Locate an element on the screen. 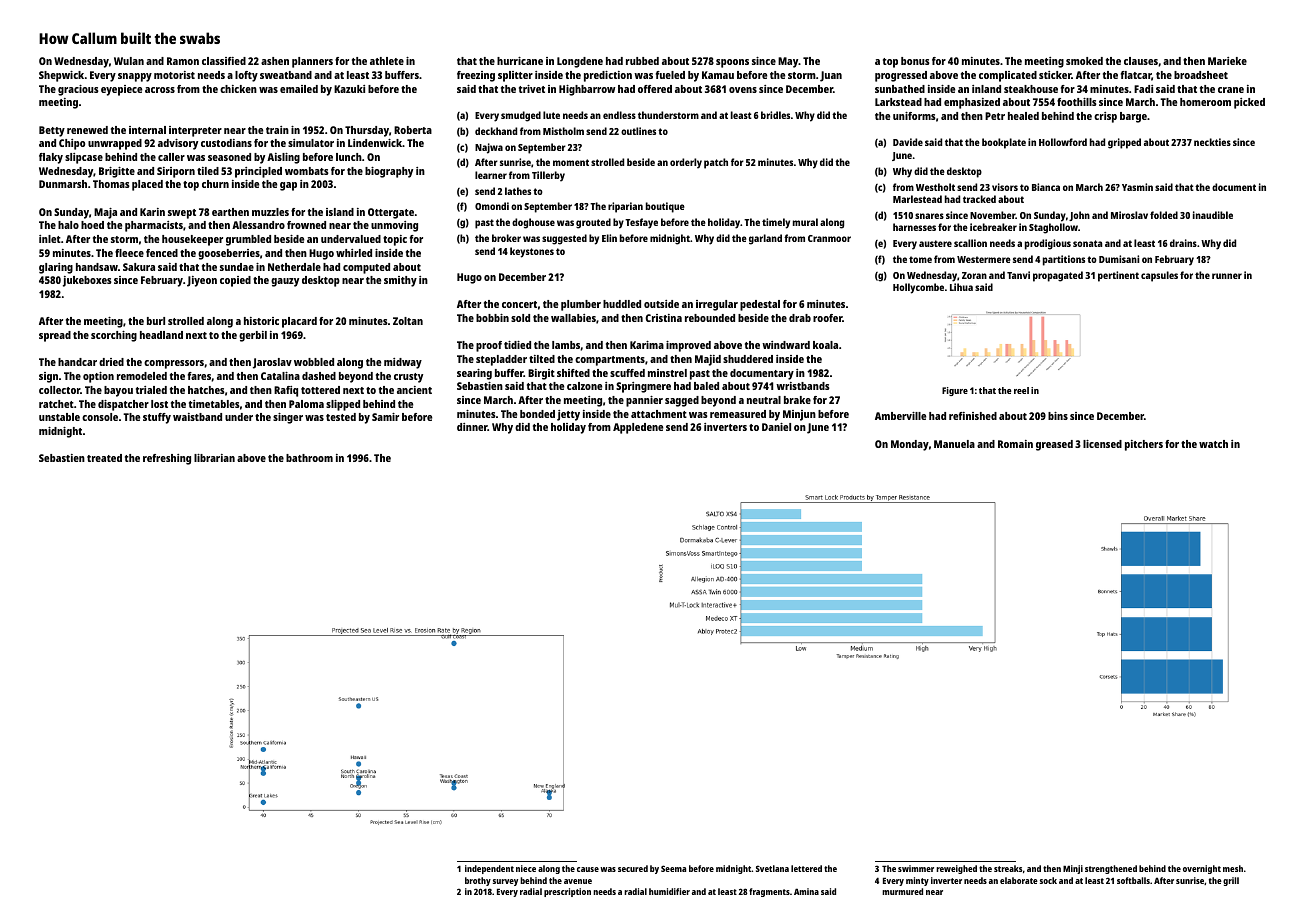  brothy is located at coordinates (478, 881).
